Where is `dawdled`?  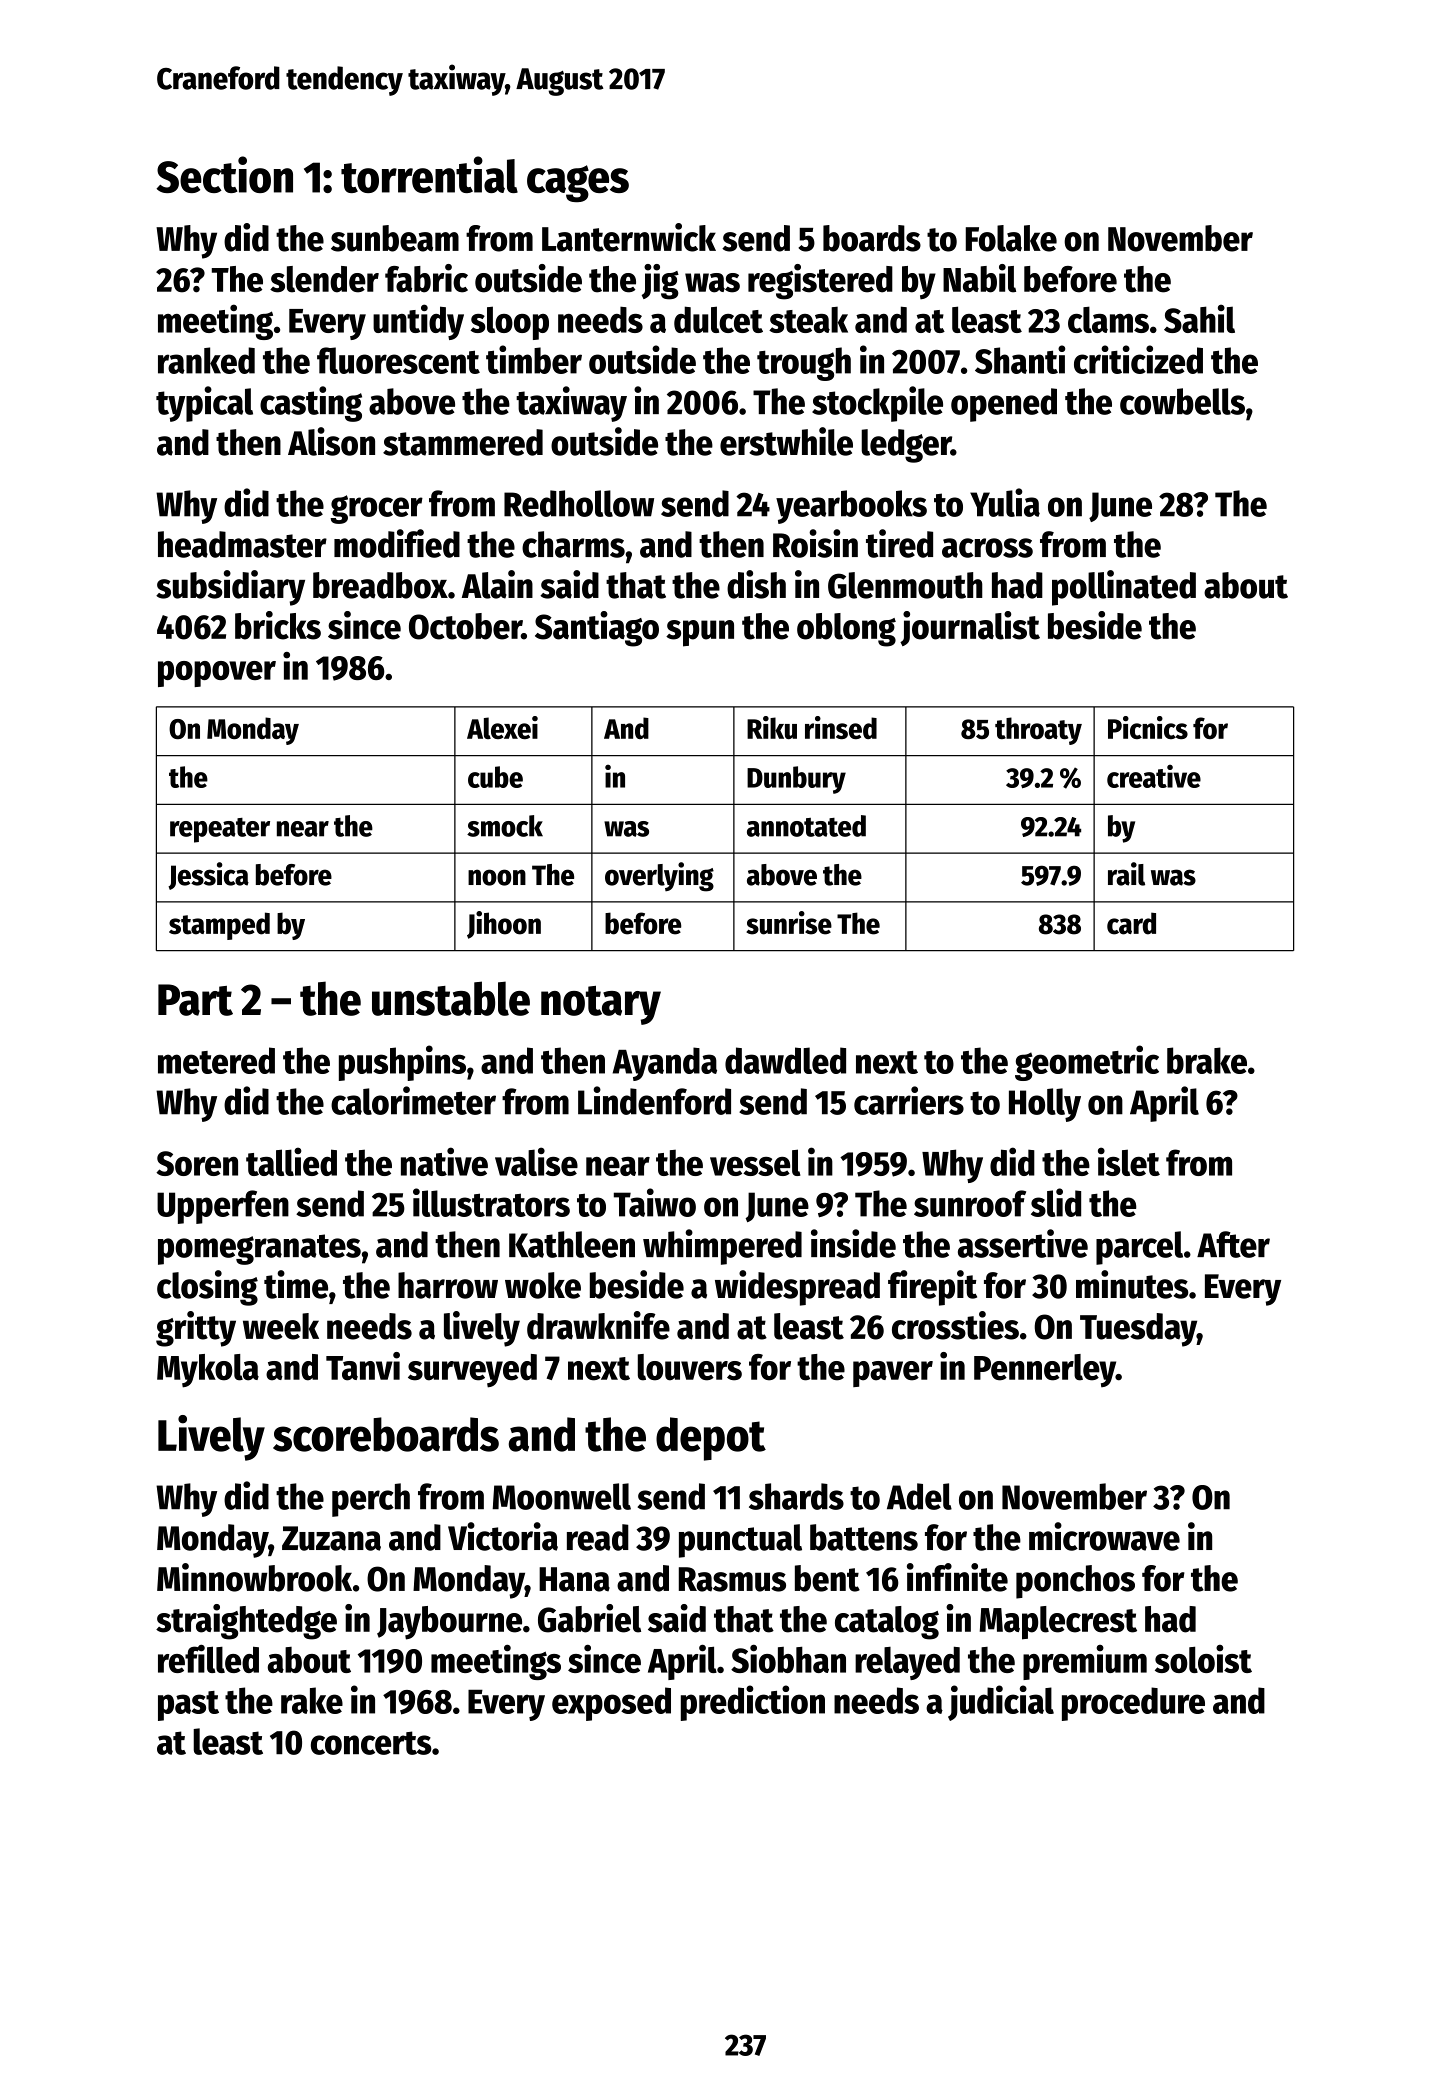 dawdled is located at coordinates (785, 1060).
